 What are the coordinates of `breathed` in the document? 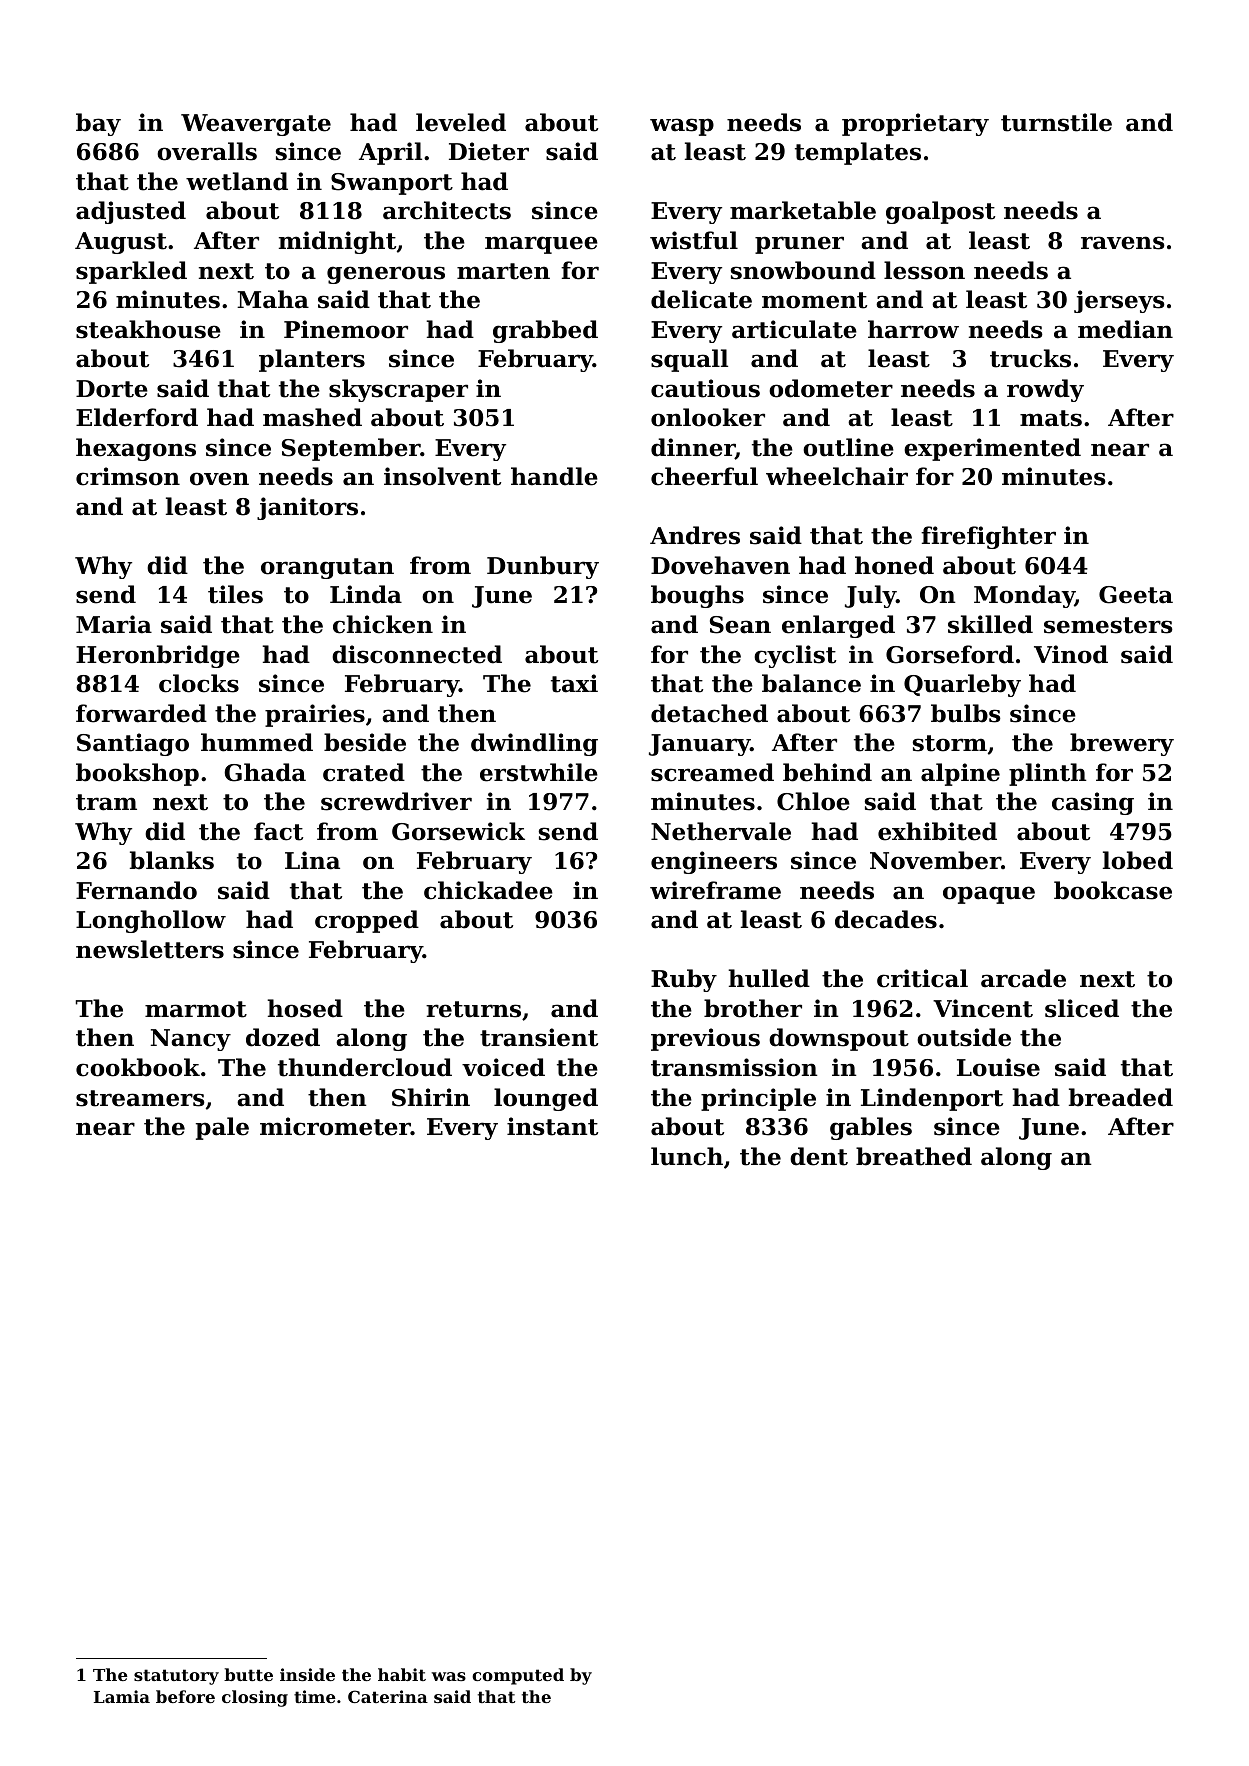 It's located at (914, 1156).
